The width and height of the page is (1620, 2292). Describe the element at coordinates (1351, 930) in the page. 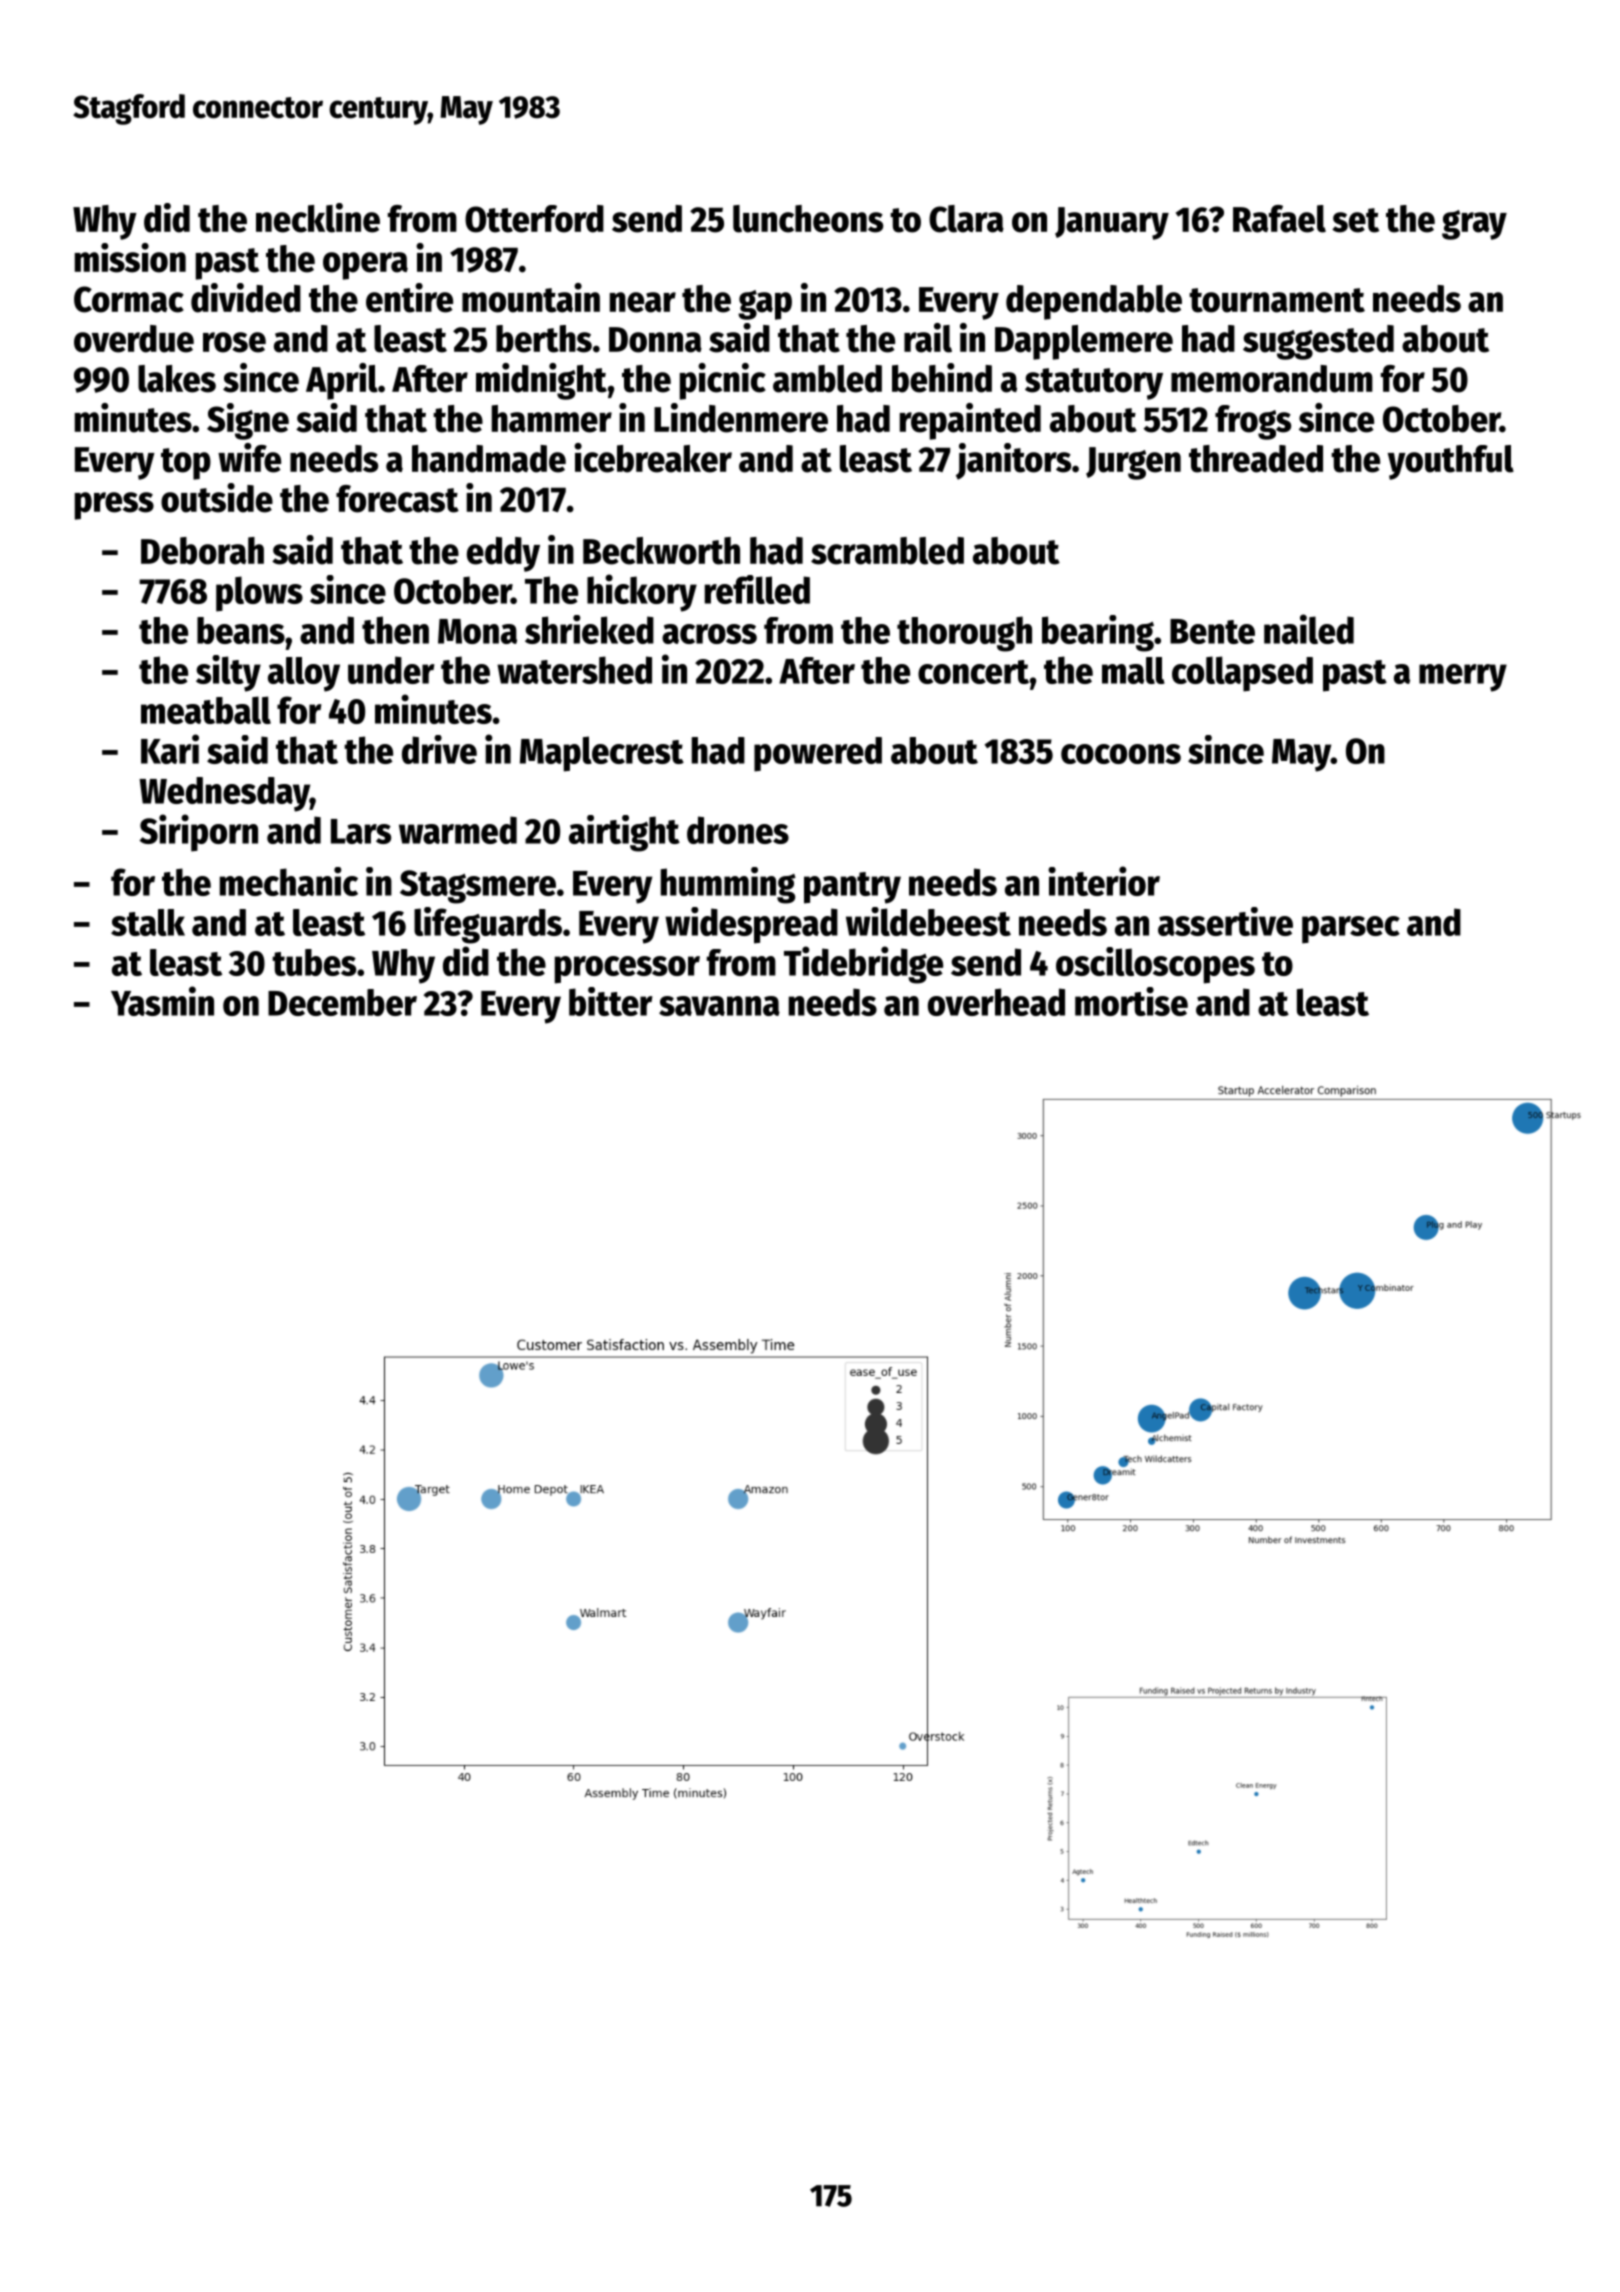

I see `parsec` at that location.
